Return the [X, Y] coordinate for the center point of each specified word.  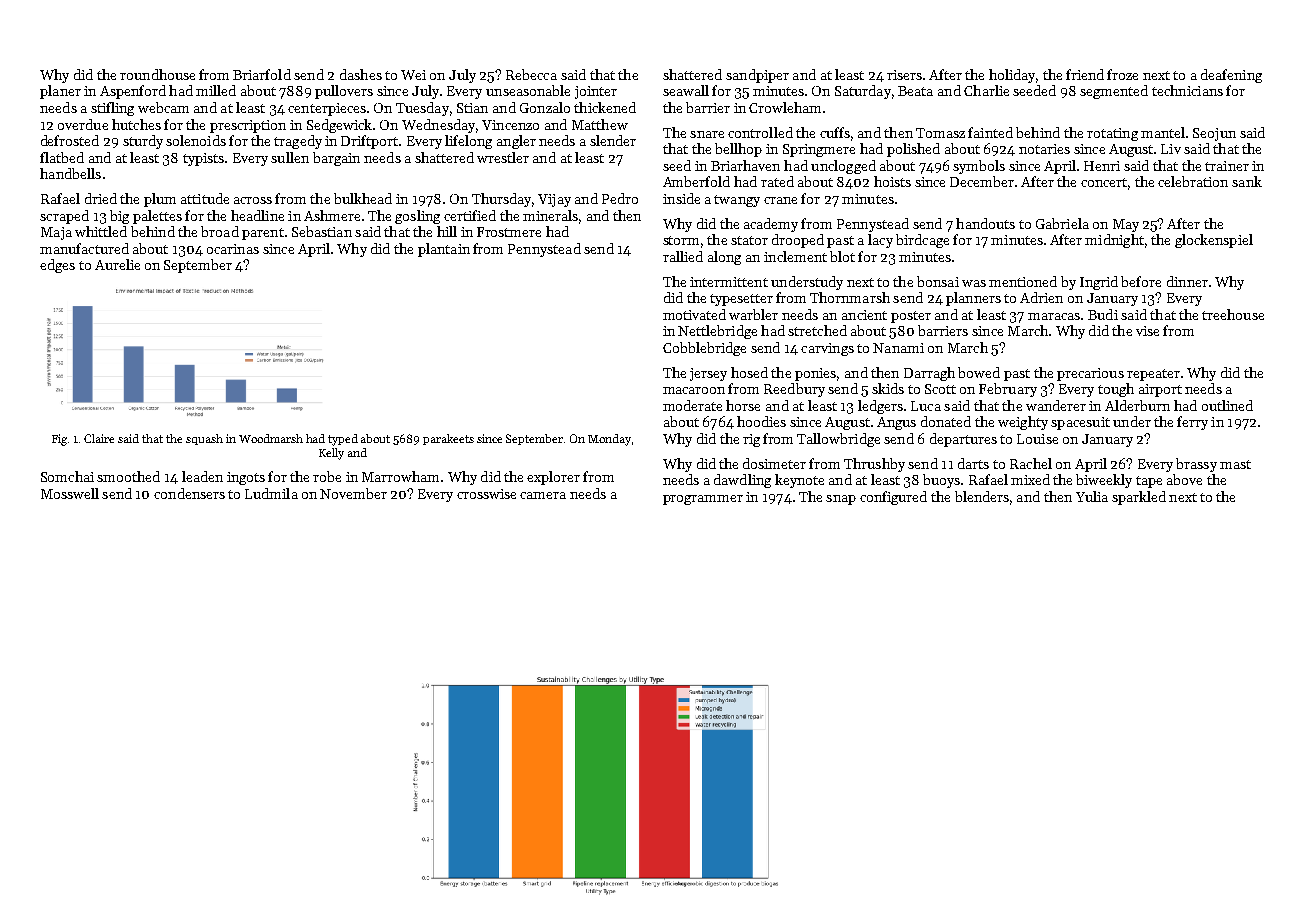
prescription [248, 126]
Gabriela [1062, 223]
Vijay [554, 200]
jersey [708, 374]
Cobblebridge [704, 349]
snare [707, 134]
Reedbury [794, 390]
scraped [64, 217]
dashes [361, 74]
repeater [1153, 375]
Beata [915, 91]
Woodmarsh [271, 438]
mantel [1163, 132]
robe [327, 476]
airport [1160, 390]
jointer [596, 92]
